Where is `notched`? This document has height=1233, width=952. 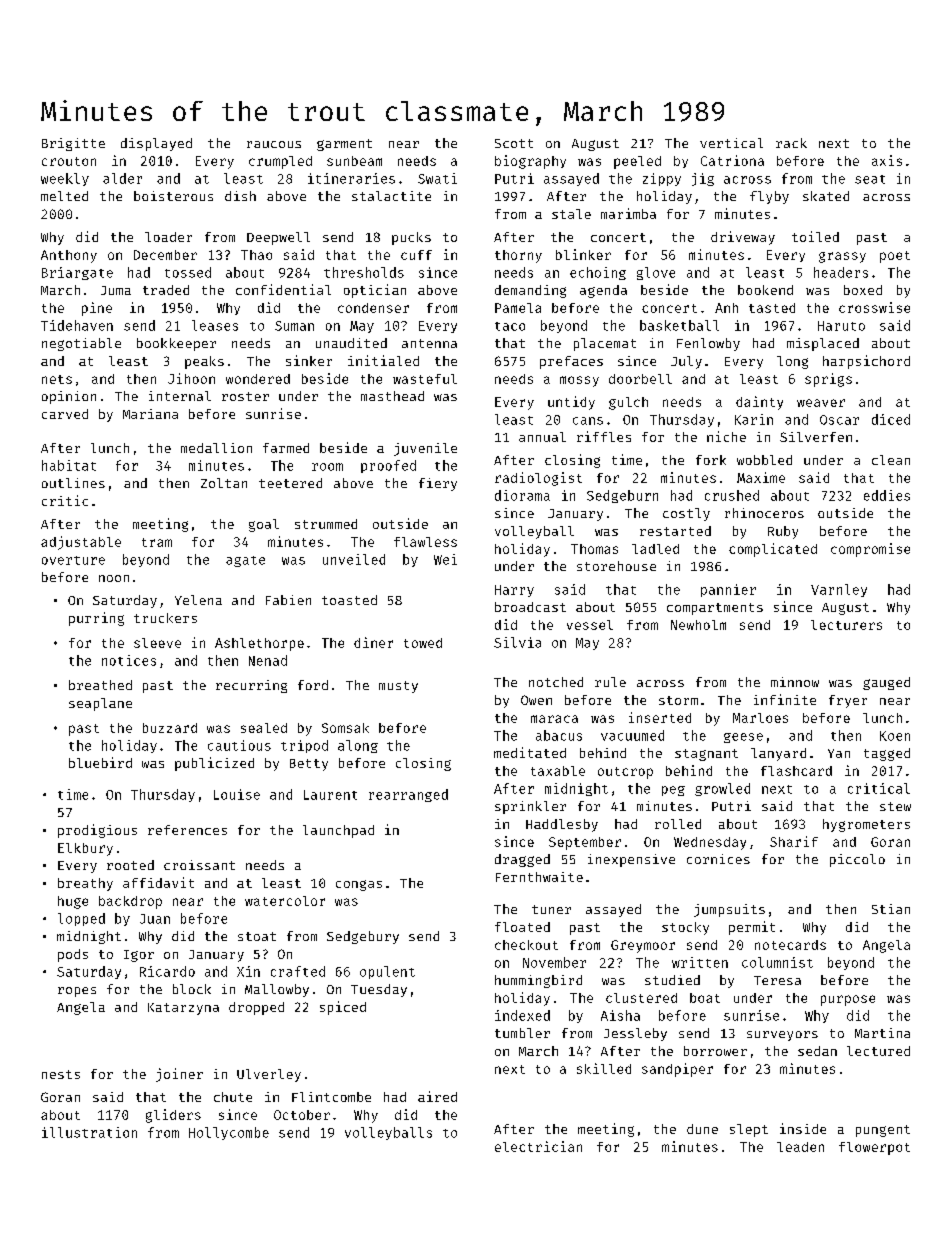 notched is located at coordinates (556, 682).
